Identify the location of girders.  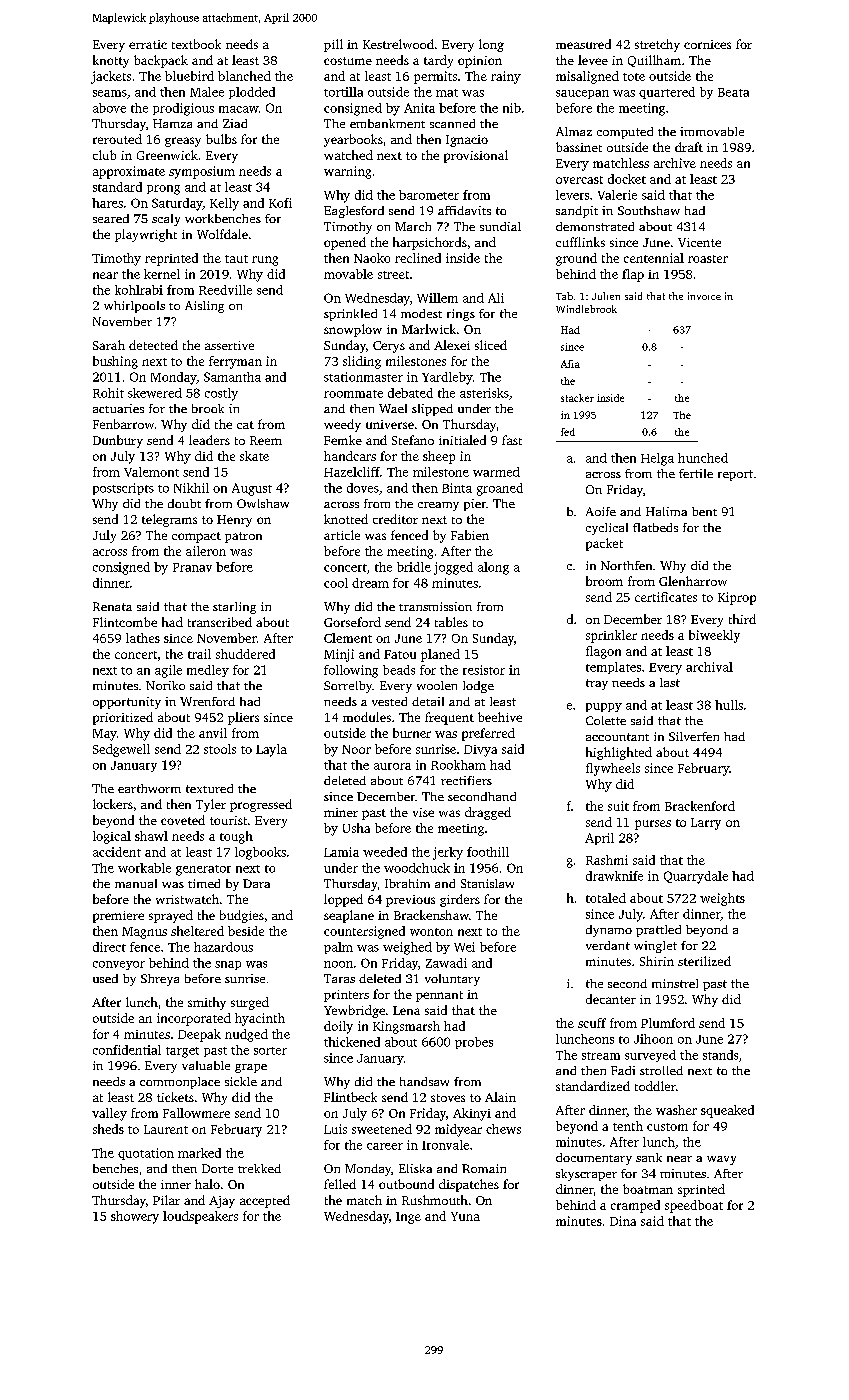
(460, 900).
